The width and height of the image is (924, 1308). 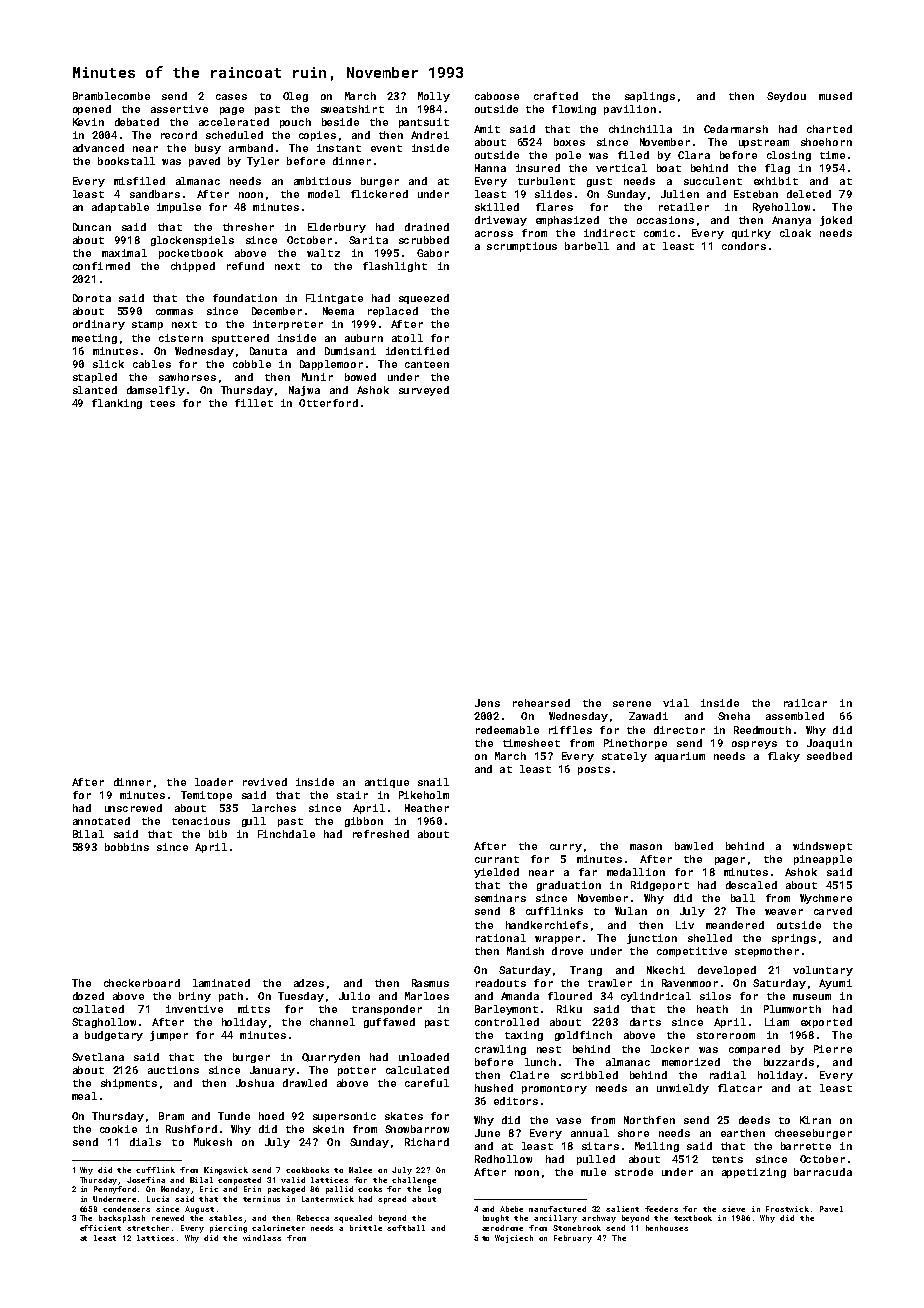 I want to click on revived, so click(x=265, y=782).
